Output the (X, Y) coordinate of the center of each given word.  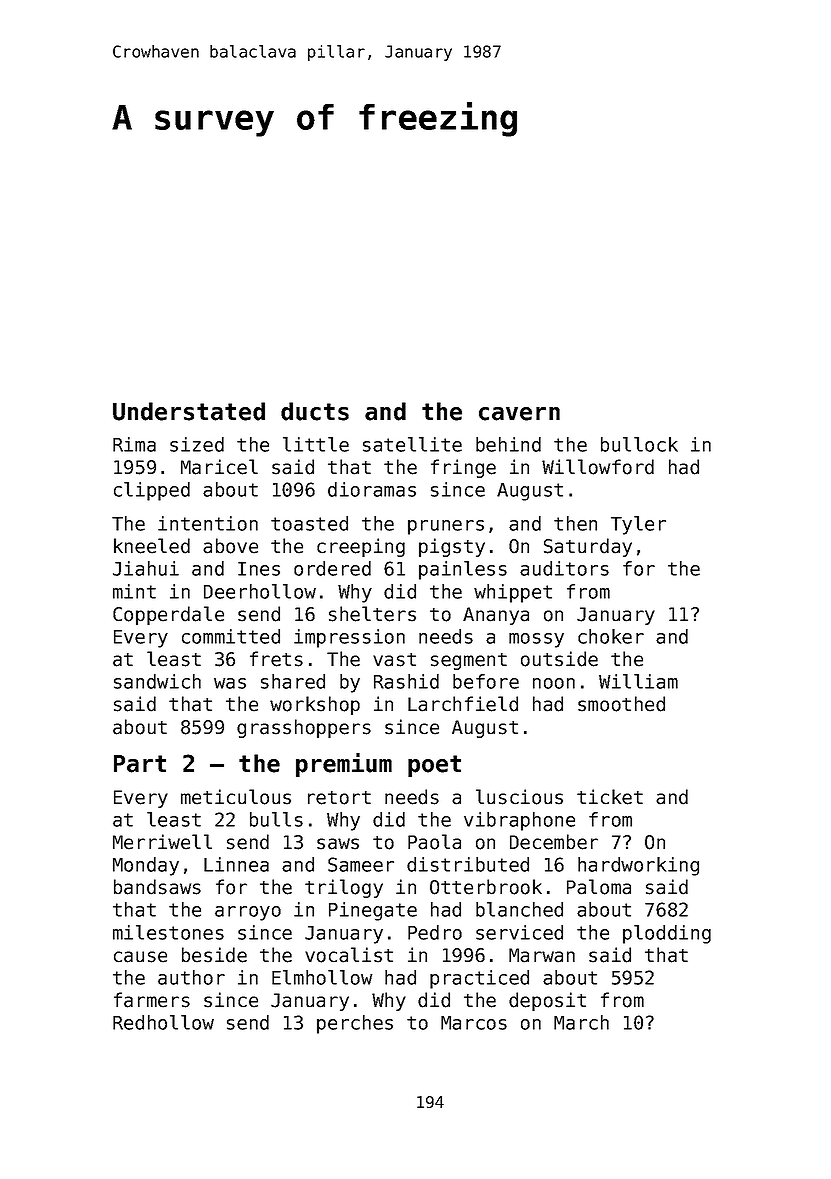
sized (197, 444)
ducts (315, 411)
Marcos (474, 1023)
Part (140, 764)
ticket (610, 797)
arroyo (248, 913)
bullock (639, 444)
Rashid (406, 681)
